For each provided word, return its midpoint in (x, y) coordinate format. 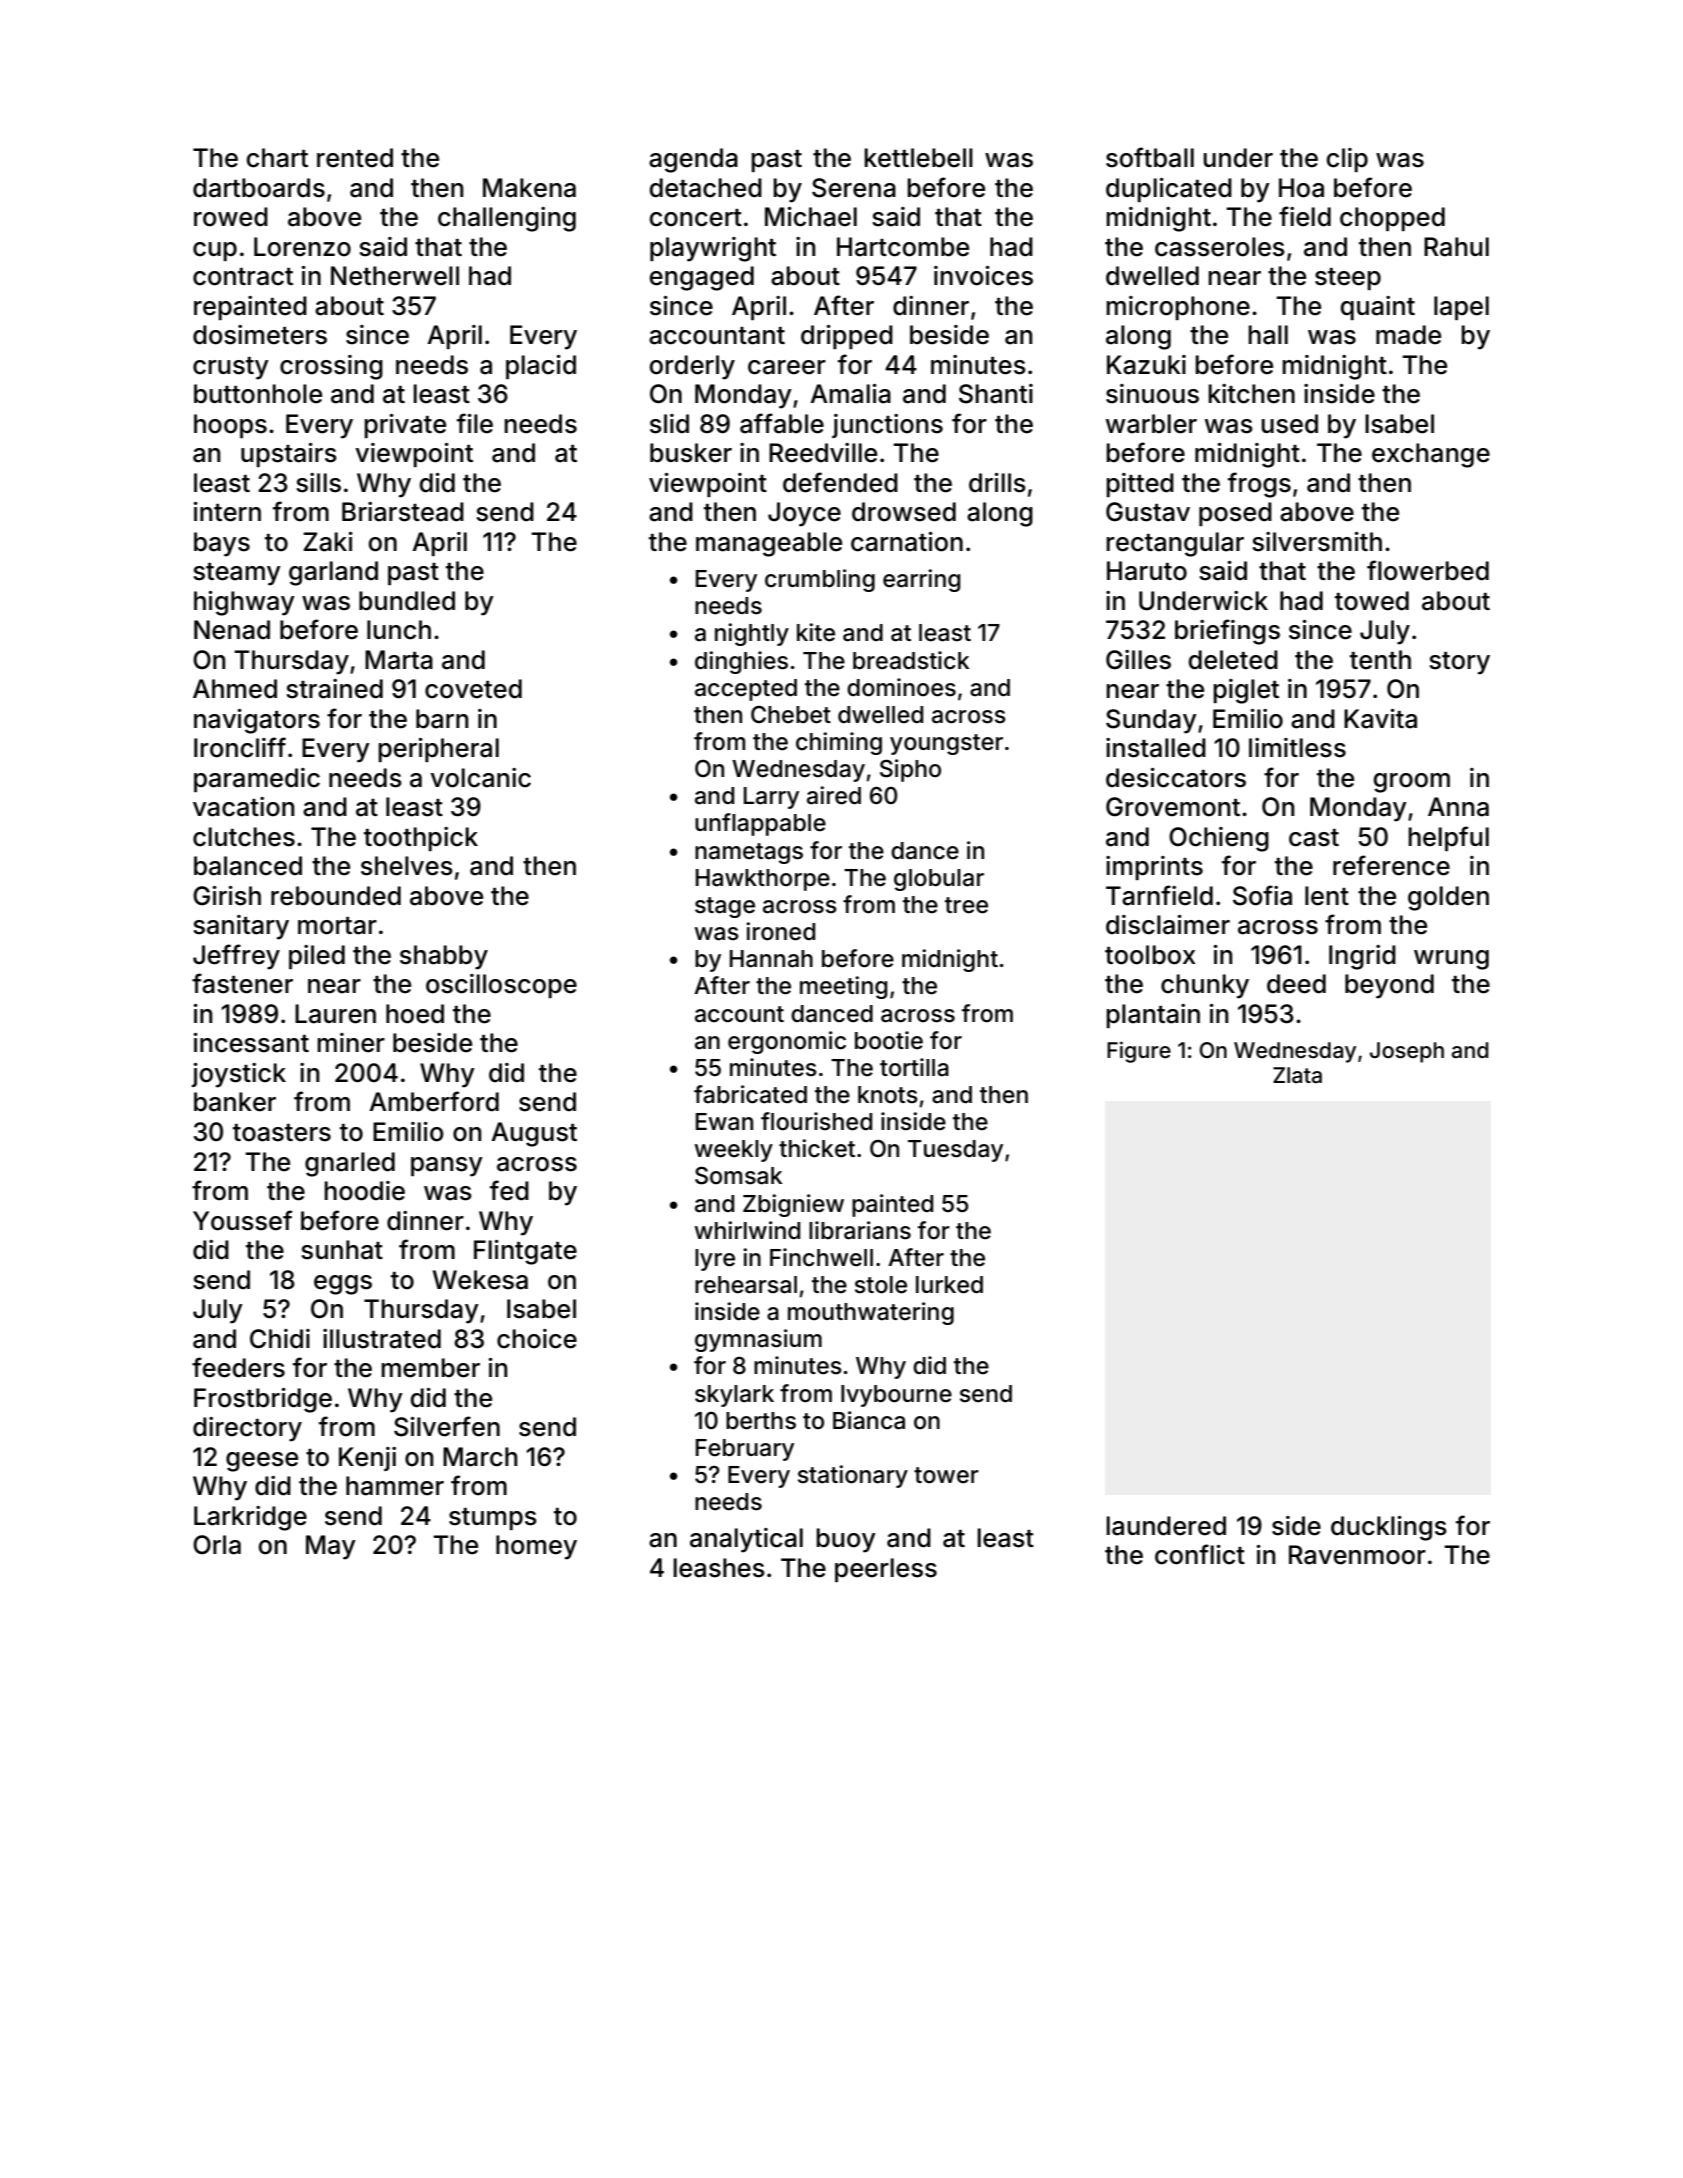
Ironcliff (240, 747)
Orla (217, 1545)
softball (1150, 157)
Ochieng (1219, 839)
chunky (1205, 986)
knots (888, 1095)
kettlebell (918, 158)
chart (277, 158)
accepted (746, 690)
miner (351, 1043)
